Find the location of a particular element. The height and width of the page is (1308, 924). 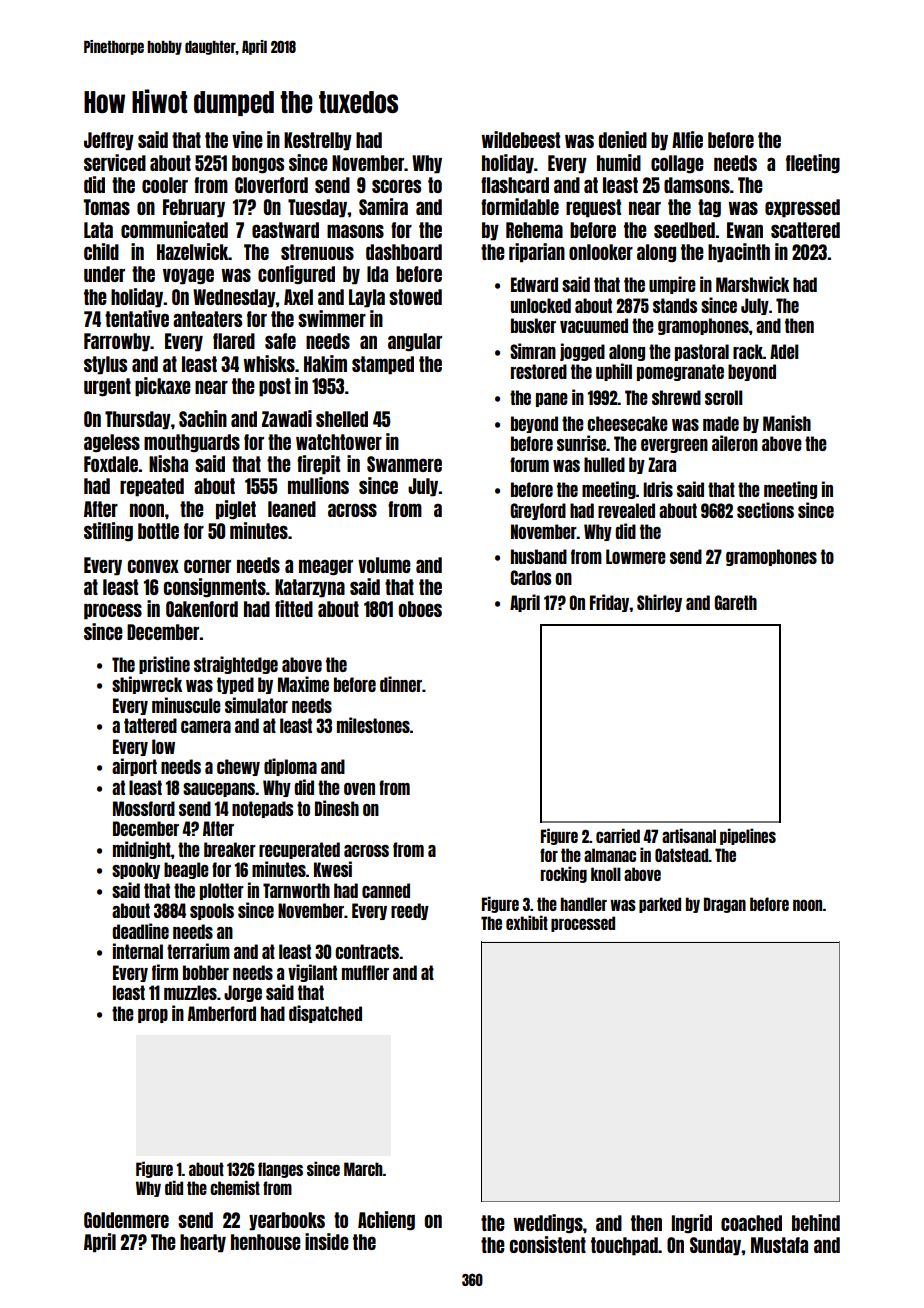

Shirley is located at coordinates (659, 603).
